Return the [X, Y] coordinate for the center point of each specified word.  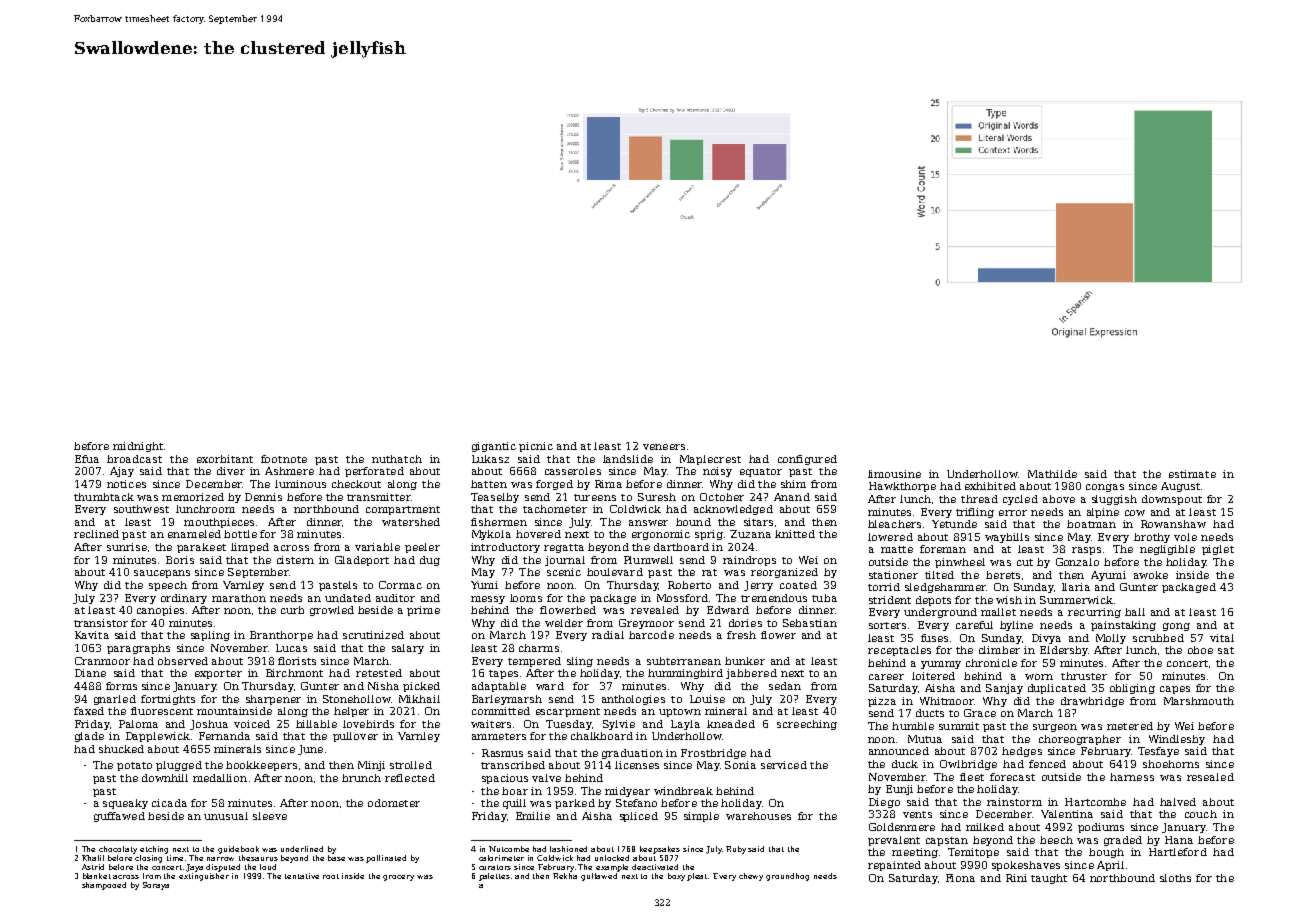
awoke [1151, 575]
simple [701, 817]
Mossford [682, 598]
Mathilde [1052, 474]
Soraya [156, 886]
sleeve [270, 816]
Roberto [689, 585]
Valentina [1067, 814]
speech [168, 586]
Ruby [736, 850]
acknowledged [733, 510]
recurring [1094, 613]
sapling [210, 636]
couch [1201, 814]
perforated [374, 472]
